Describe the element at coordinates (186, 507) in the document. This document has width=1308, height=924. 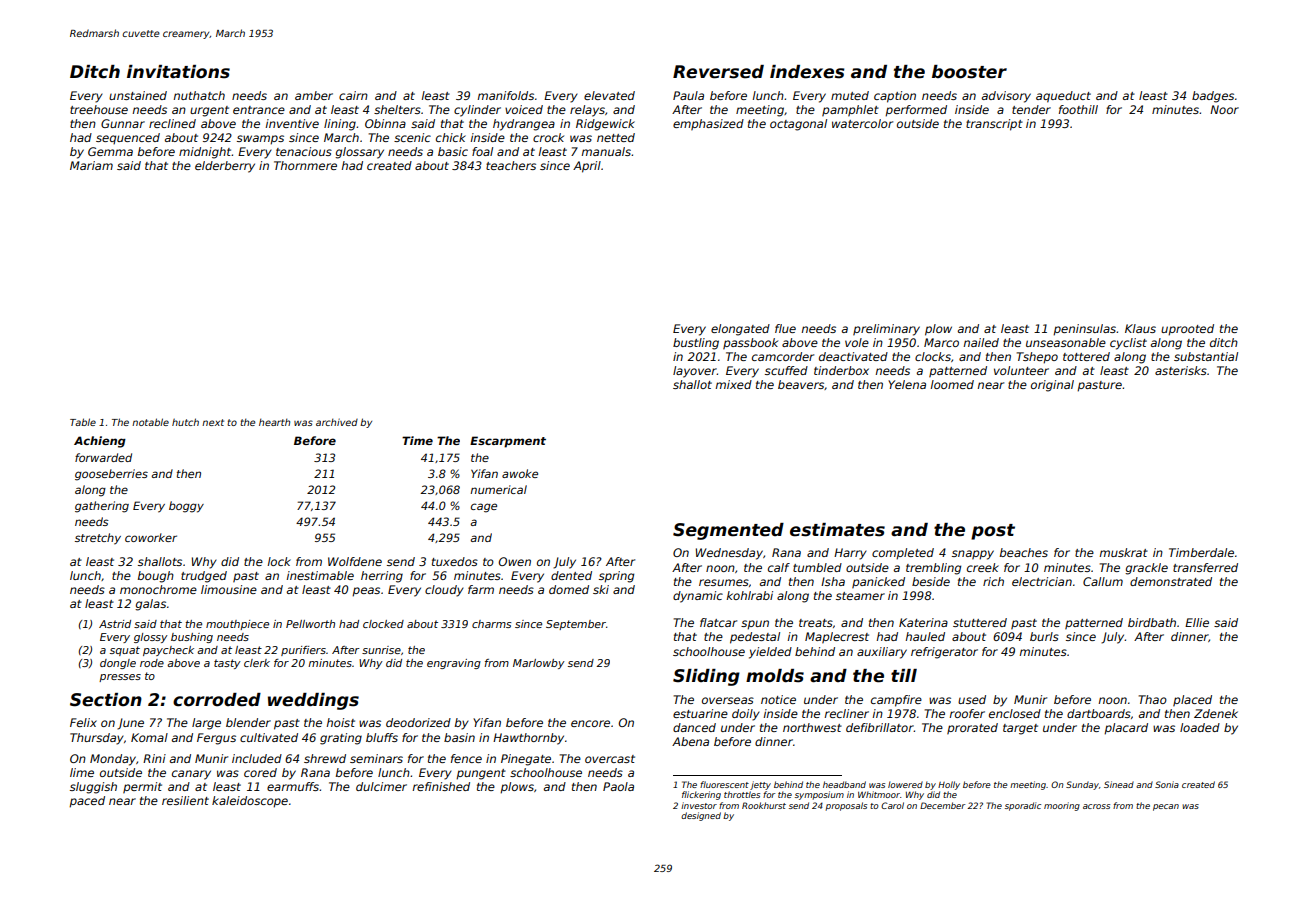
I see `boggy` at that location.
